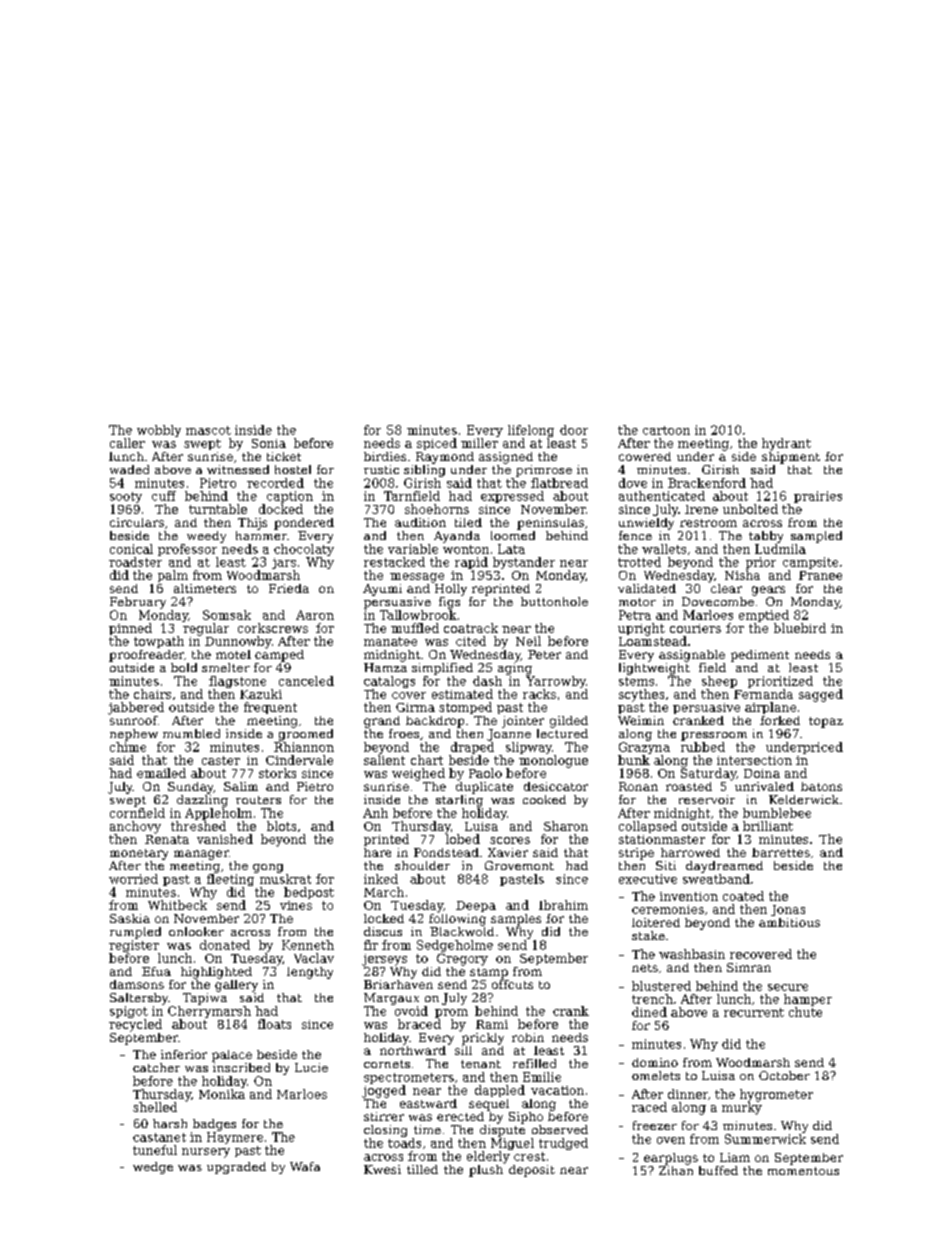 This screenshot has height=1233, width=952. I want to click on Sharon, so click(566, 826).
